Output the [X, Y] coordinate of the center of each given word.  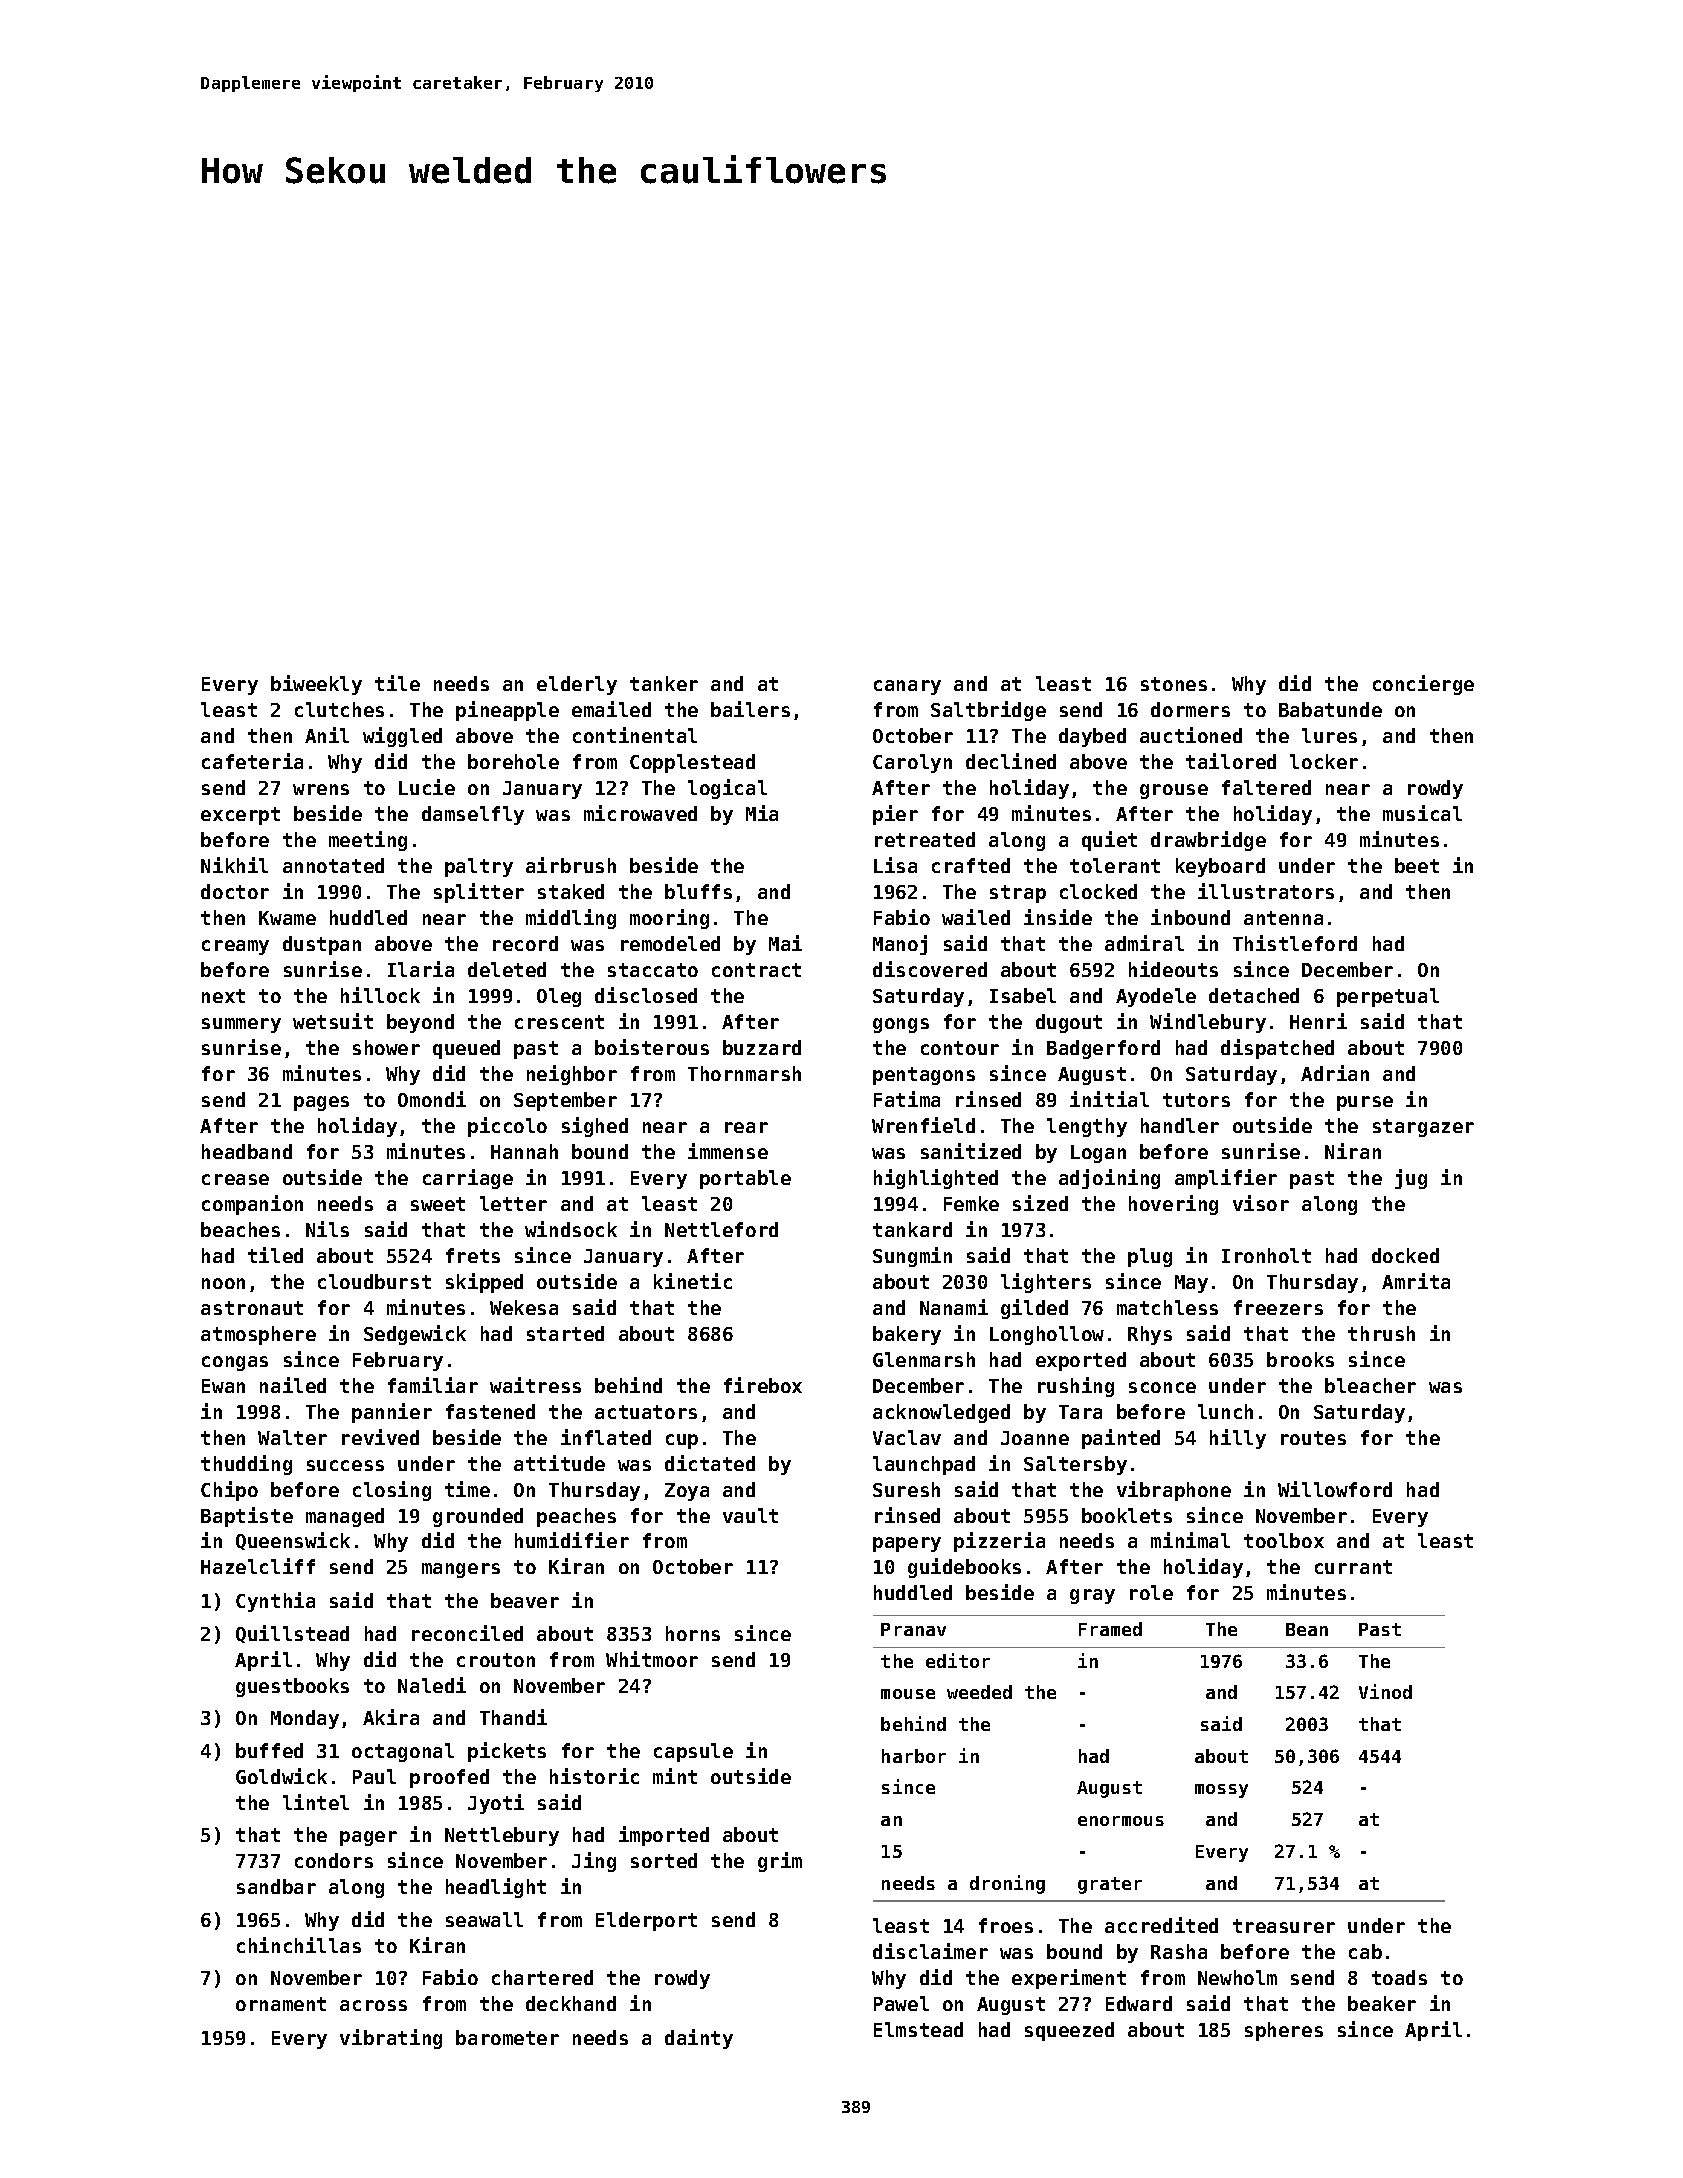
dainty [699, 2039]
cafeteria [252, 761]
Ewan [223, 1386]
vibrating [391, 2039]
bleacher [1370, 1385]
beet [1417, 865]
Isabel [1023, 995]
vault [750, 1515]
